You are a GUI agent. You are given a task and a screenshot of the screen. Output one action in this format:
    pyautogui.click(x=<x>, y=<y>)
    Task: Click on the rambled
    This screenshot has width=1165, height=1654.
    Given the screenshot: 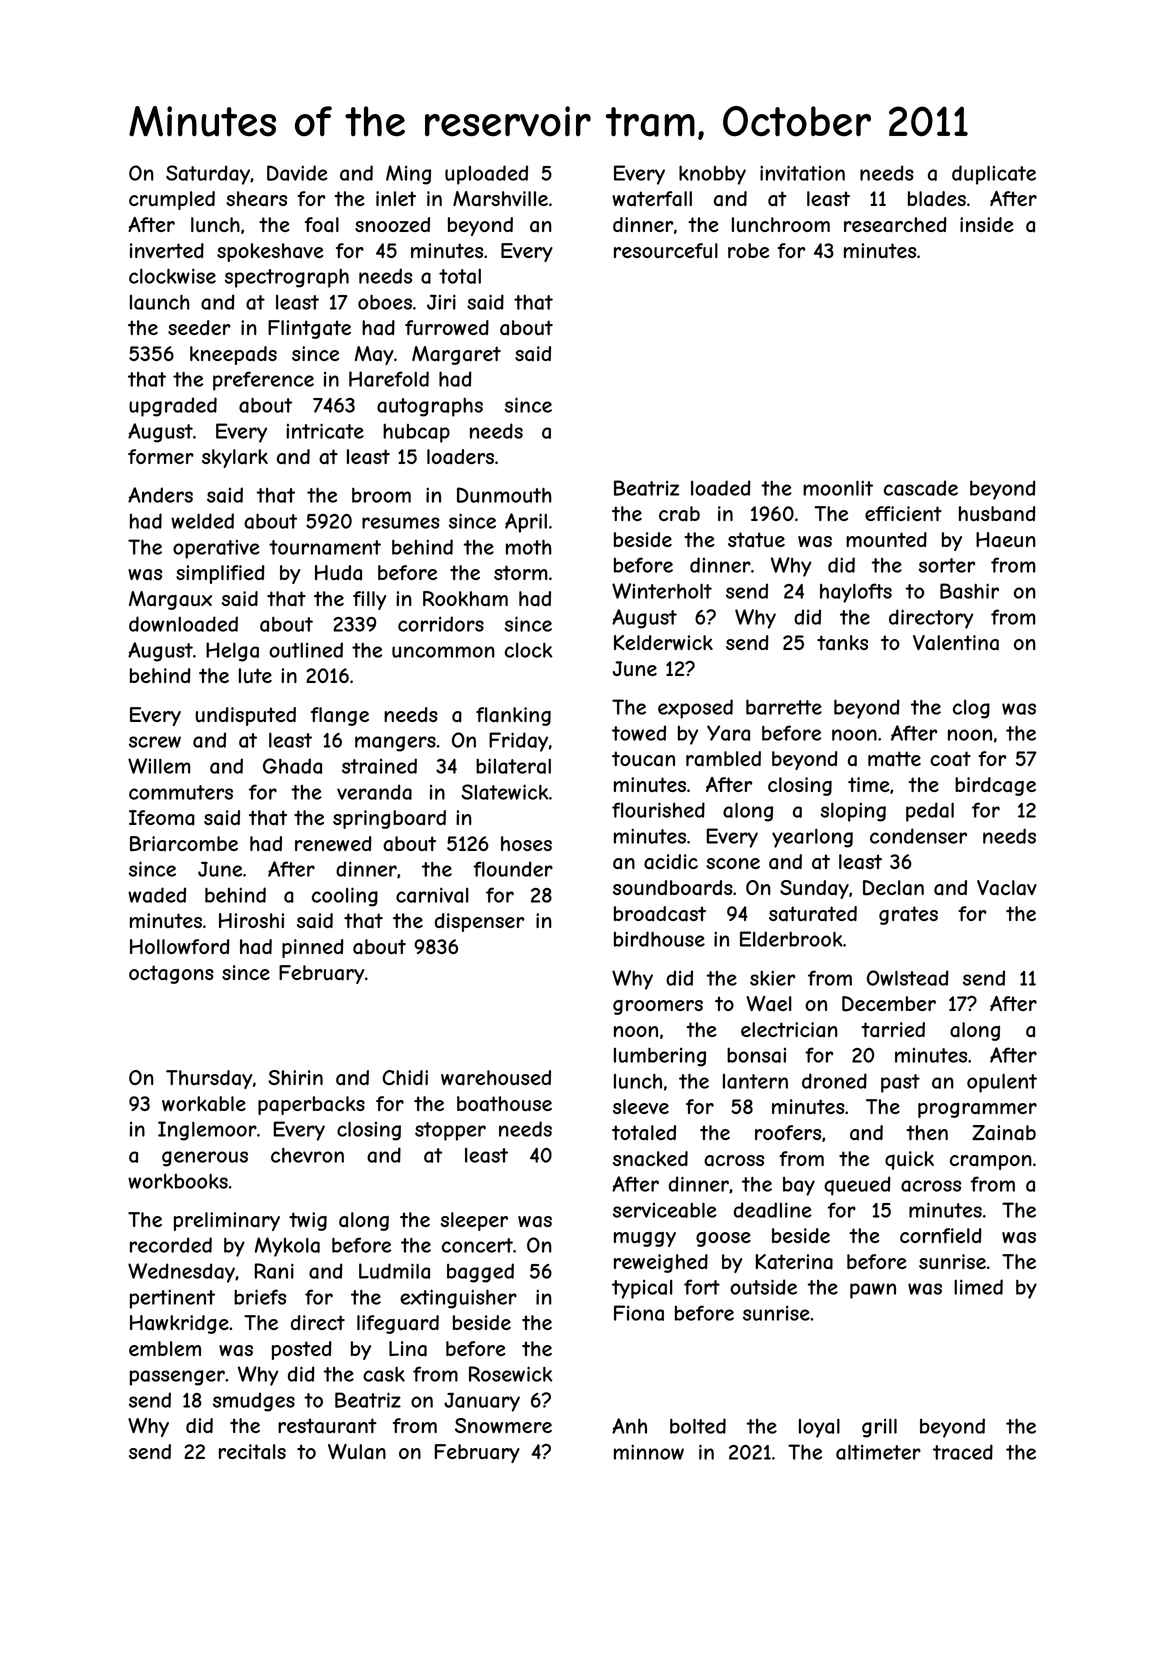 What is the action you would take?
    pyautogui.click(x=723, y=759)
